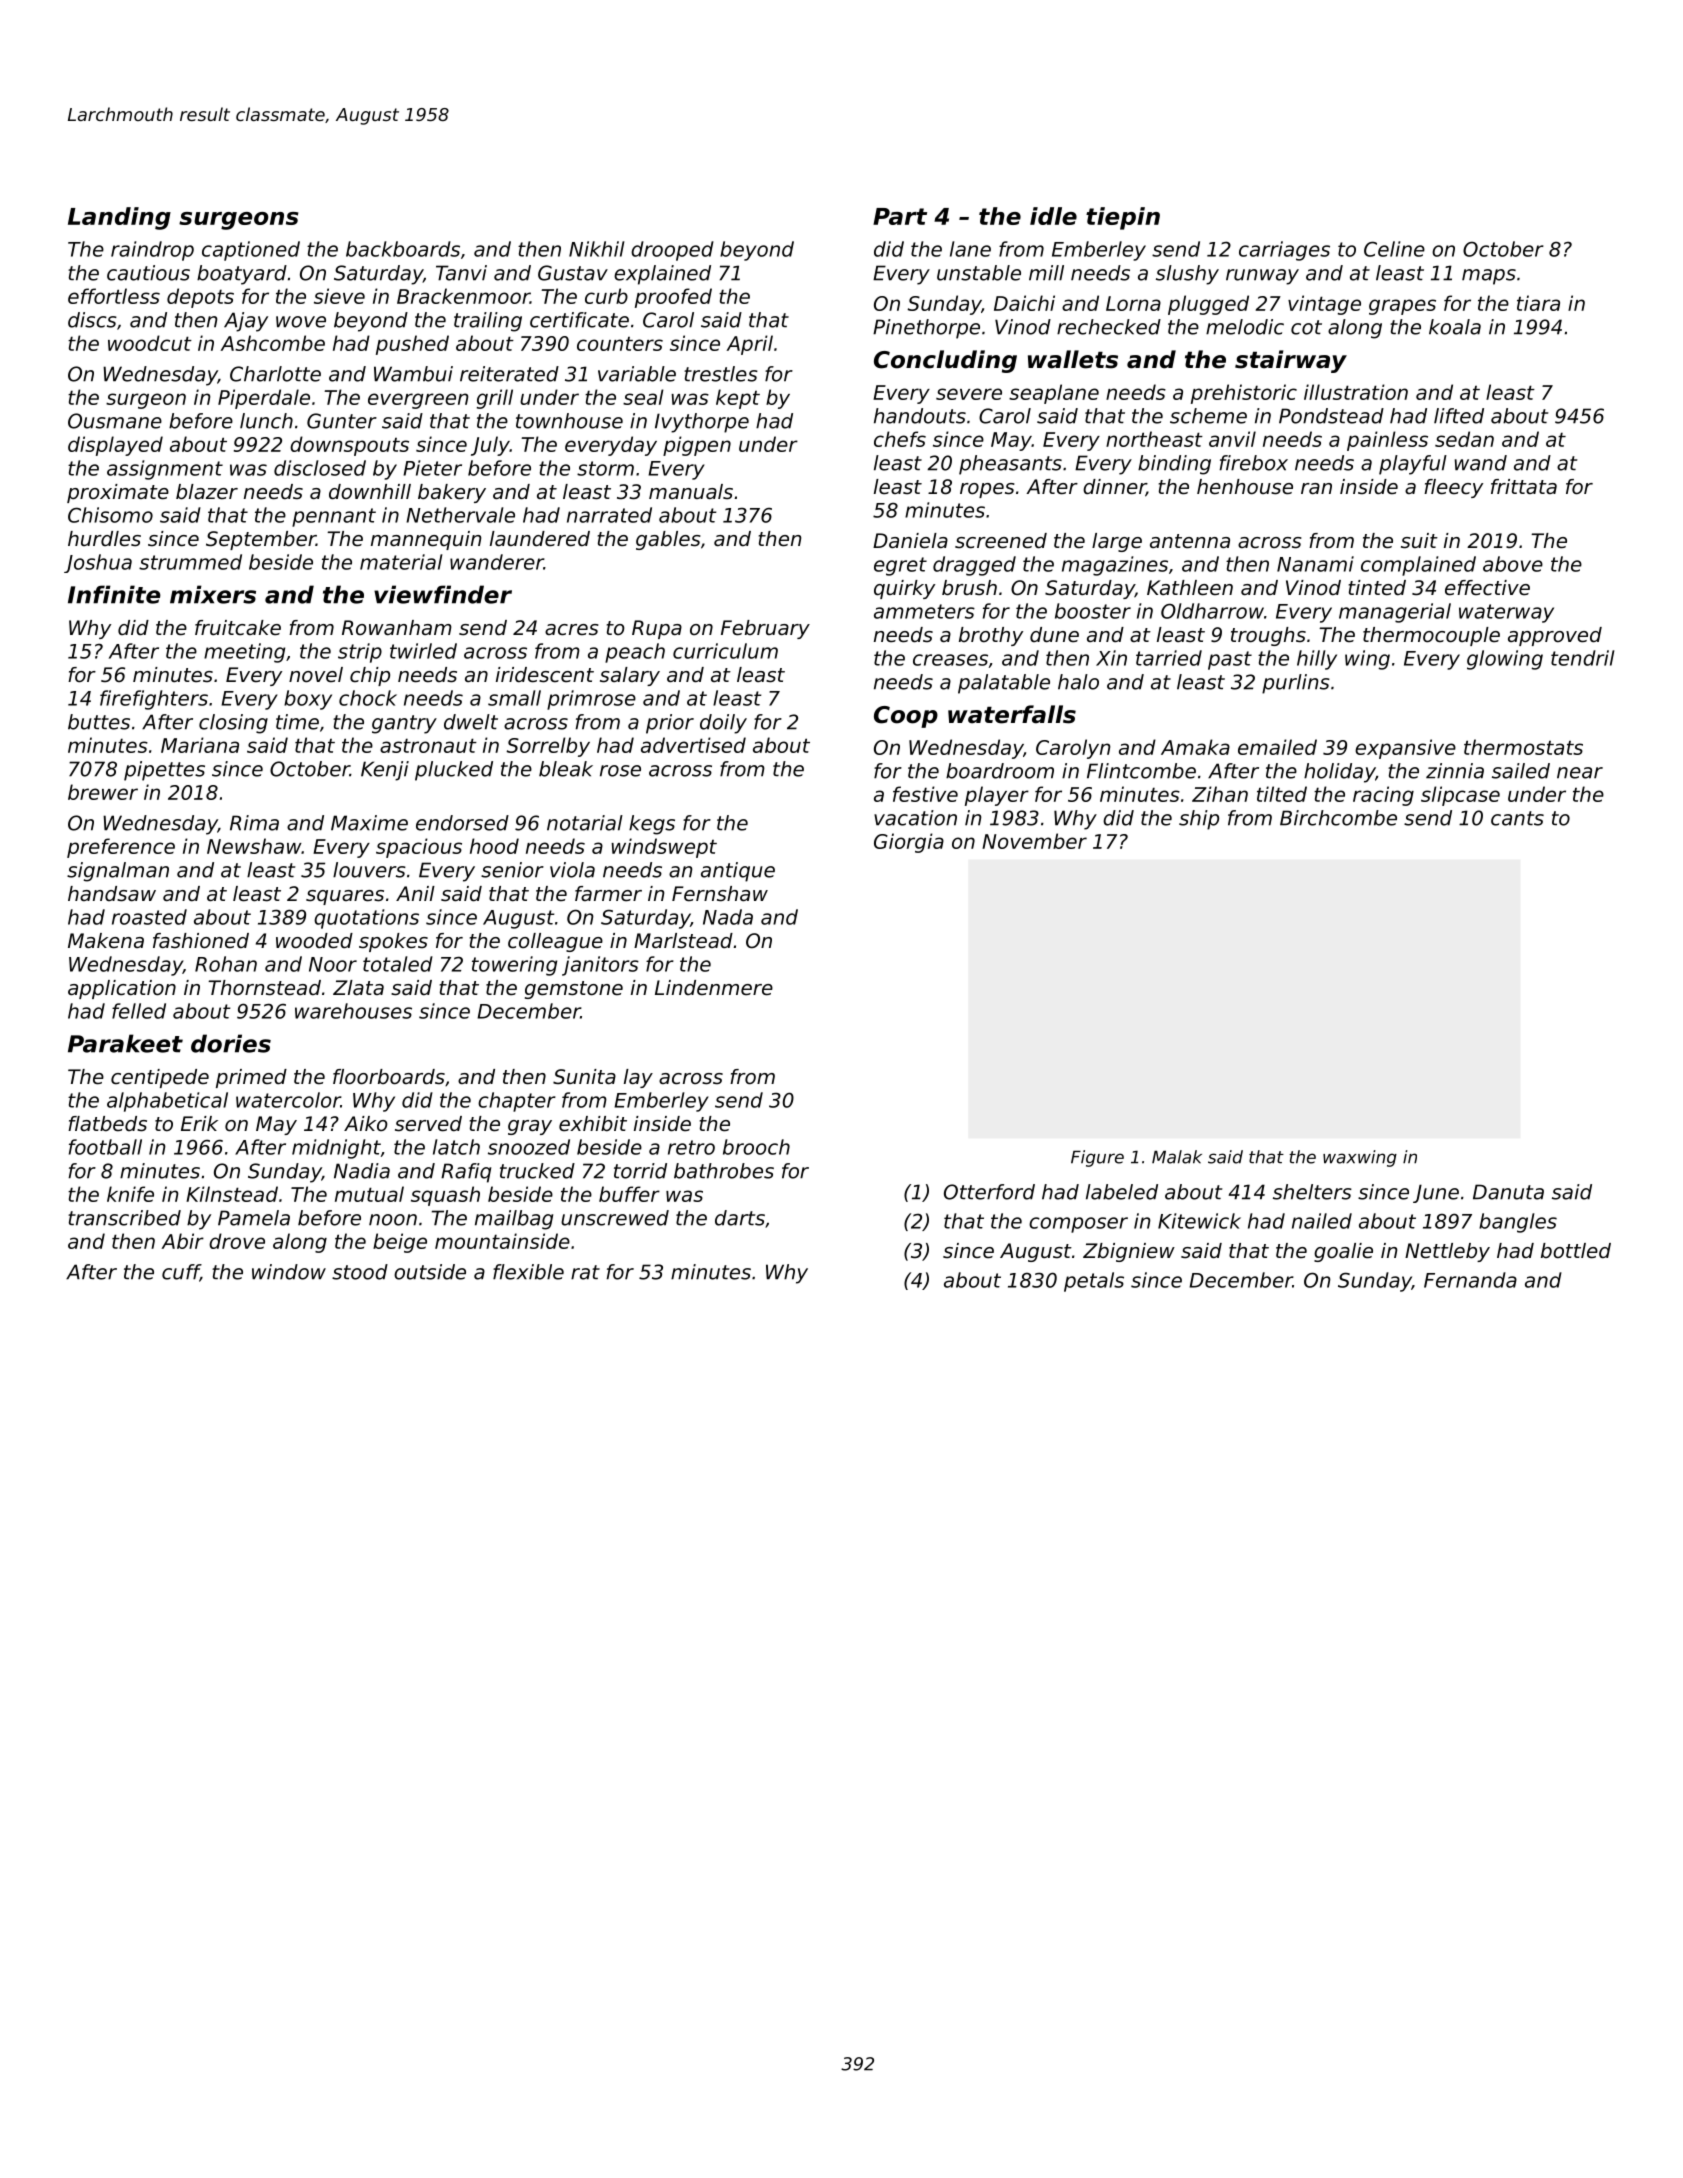 This image has width=1683, height=2178. I want to click on darts, so click(740, 1218).
